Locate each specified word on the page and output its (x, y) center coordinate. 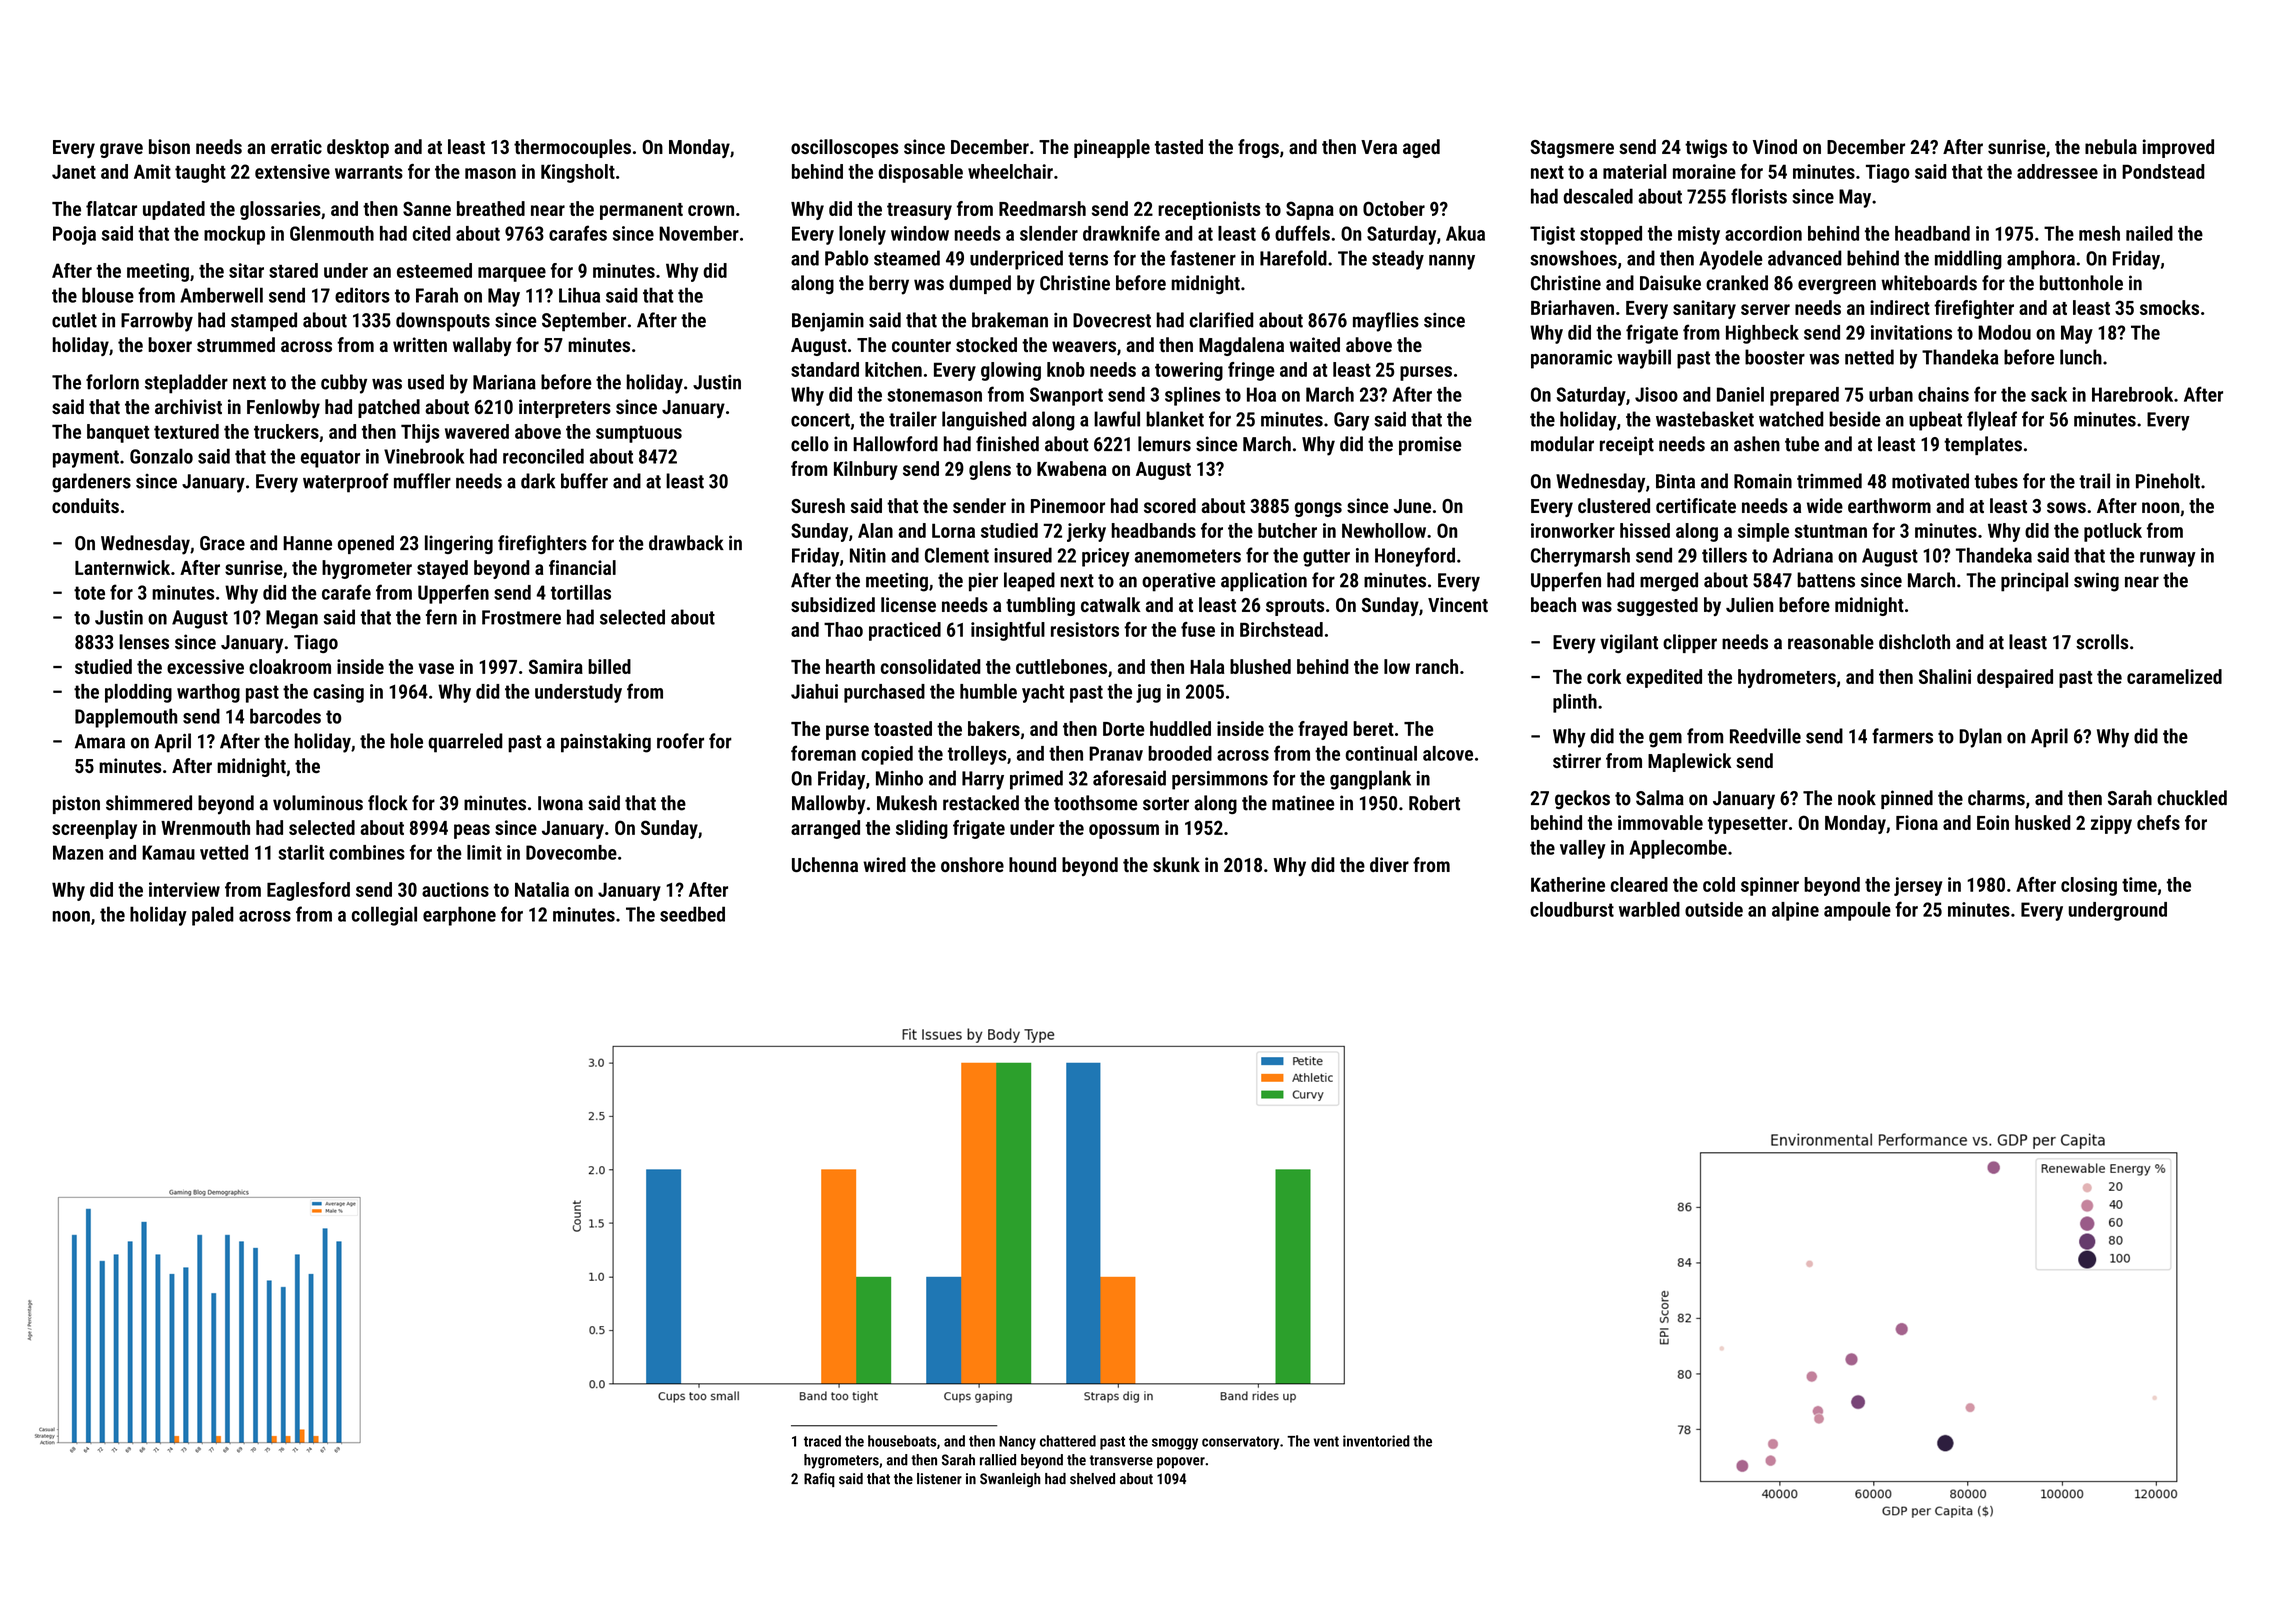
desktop (358, 148)
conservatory (1240, 1443)
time (2139, 884)
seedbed (692, 914)
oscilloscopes (844, 148)
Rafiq (819, 1480)
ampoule (1857, 911)
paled (213, 916)
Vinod (1775, 146)
